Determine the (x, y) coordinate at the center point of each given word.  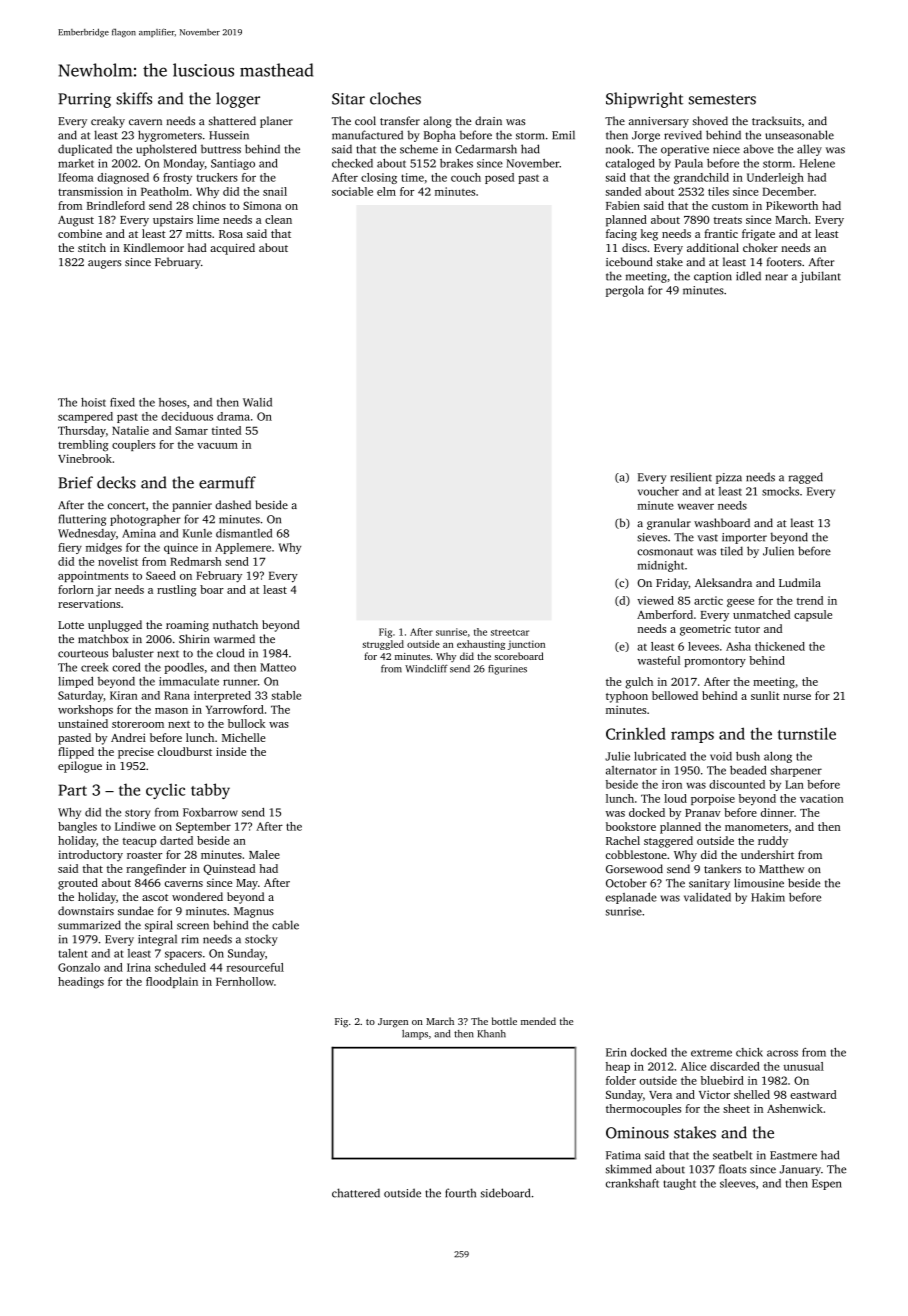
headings (81, 983)
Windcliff (426, 669)
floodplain (172, 982)
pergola (625, 291)
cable (285, 925)
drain (488, 120)
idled (748, 276)
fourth (460, 1193)
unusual (804, 1066)
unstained (83, 723)
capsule (813, 616)
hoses (173, 402)
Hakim (768, 897)
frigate (758, 235)
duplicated (85, 150)
